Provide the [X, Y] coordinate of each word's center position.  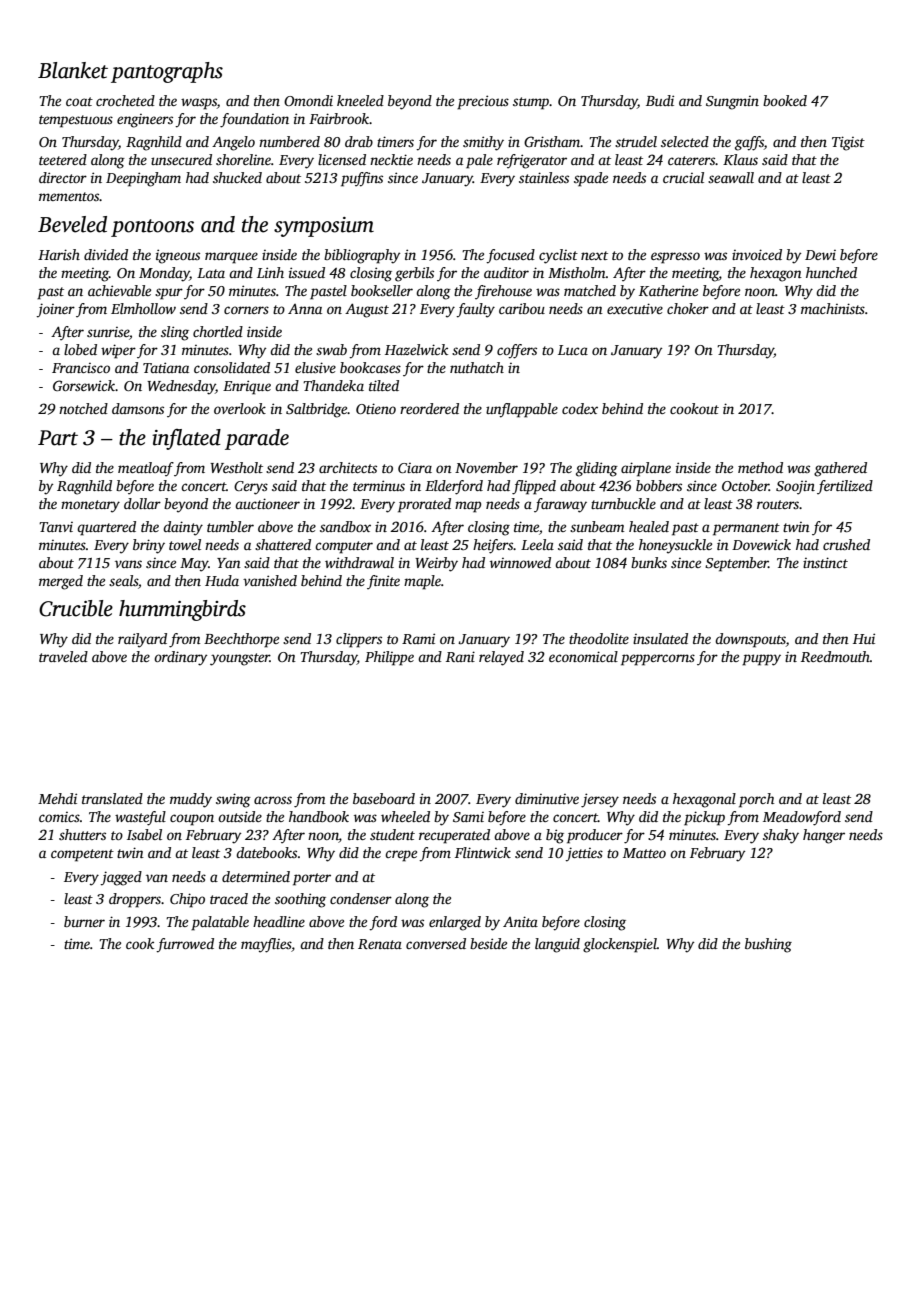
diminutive [547, 798]
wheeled [405, 816]
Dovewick [761, 544]
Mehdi [57, 798]
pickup [704, 818]
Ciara [415, 468]
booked [785, 100]
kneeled [360, 100]
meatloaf [146, 469]
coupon [192, 820]
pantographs [167, 72]
